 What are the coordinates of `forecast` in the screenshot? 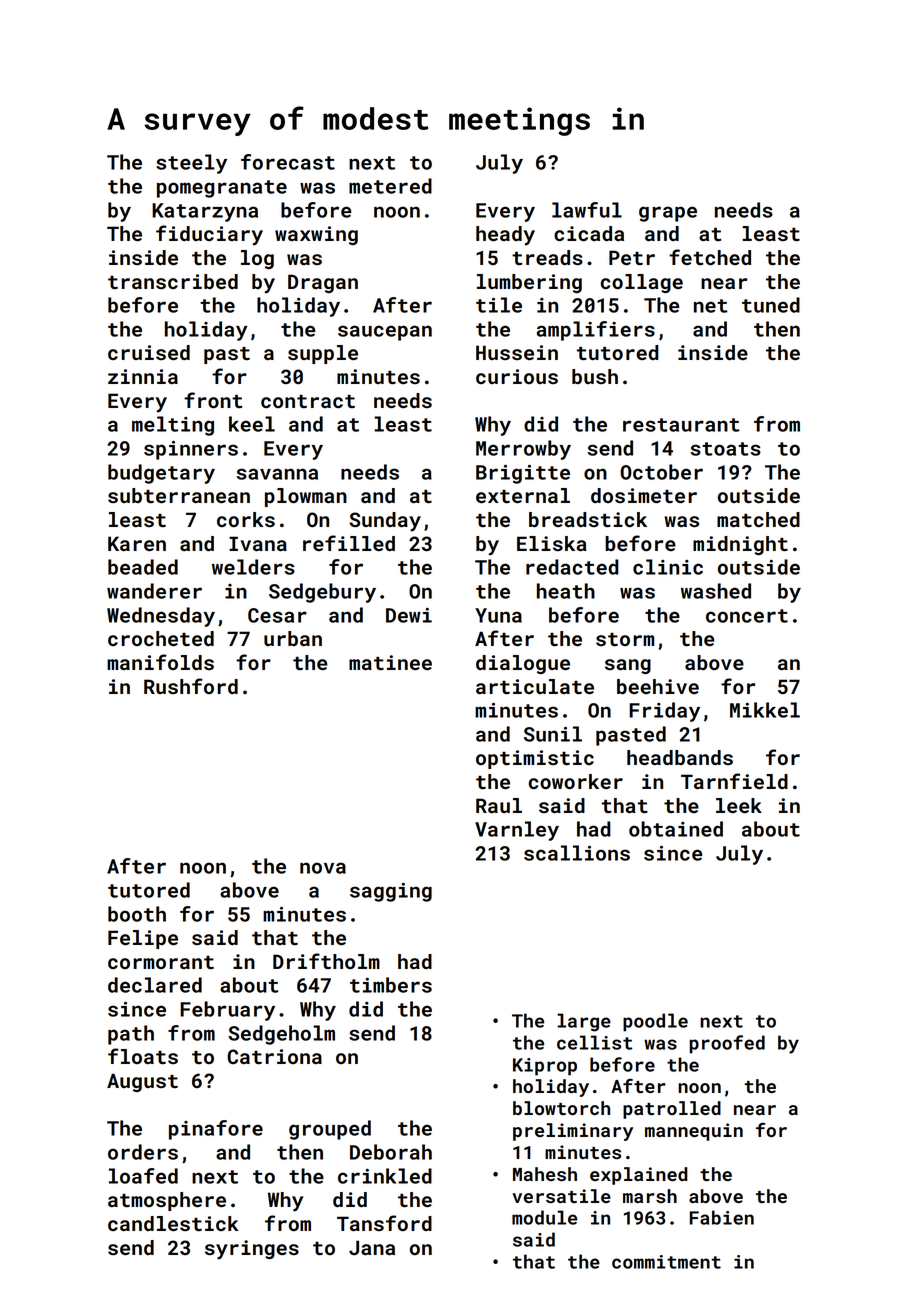 It's located at (288, 162).
